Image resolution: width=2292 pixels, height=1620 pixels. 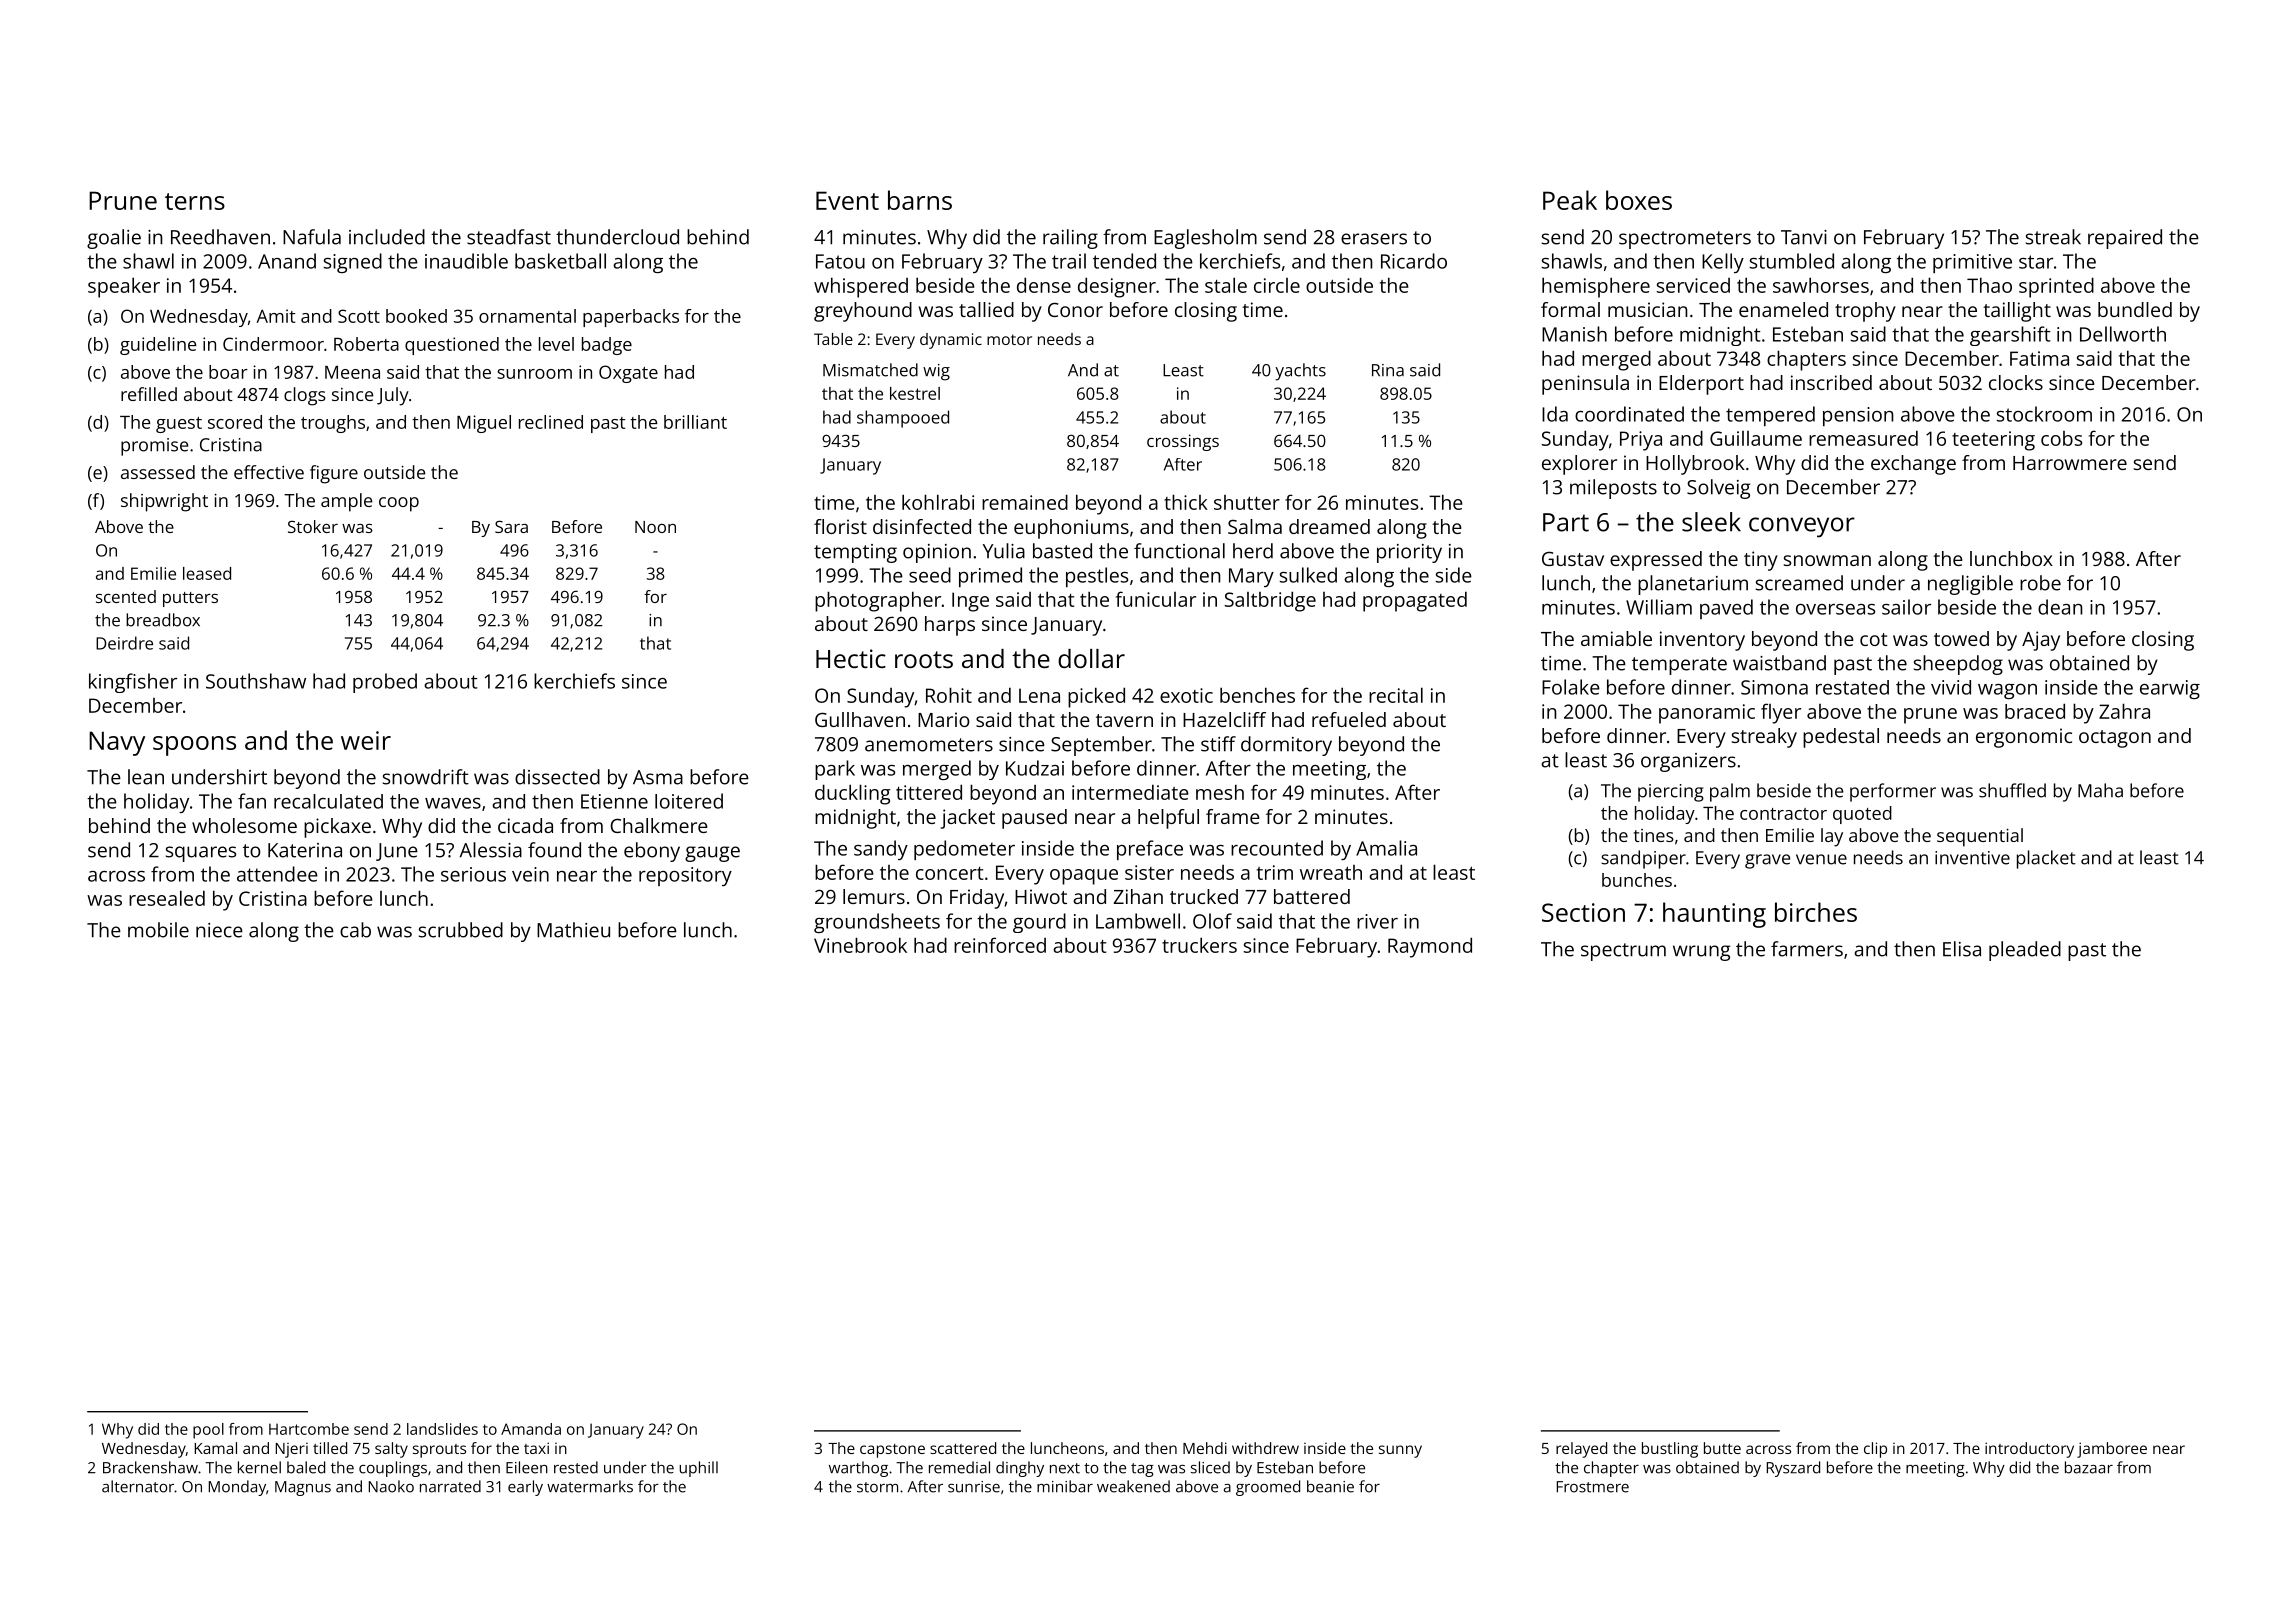 What do you see at coordinates (1639, 200) in the screenshot?
I see `boxes` at bounding box center [1639, 200].
